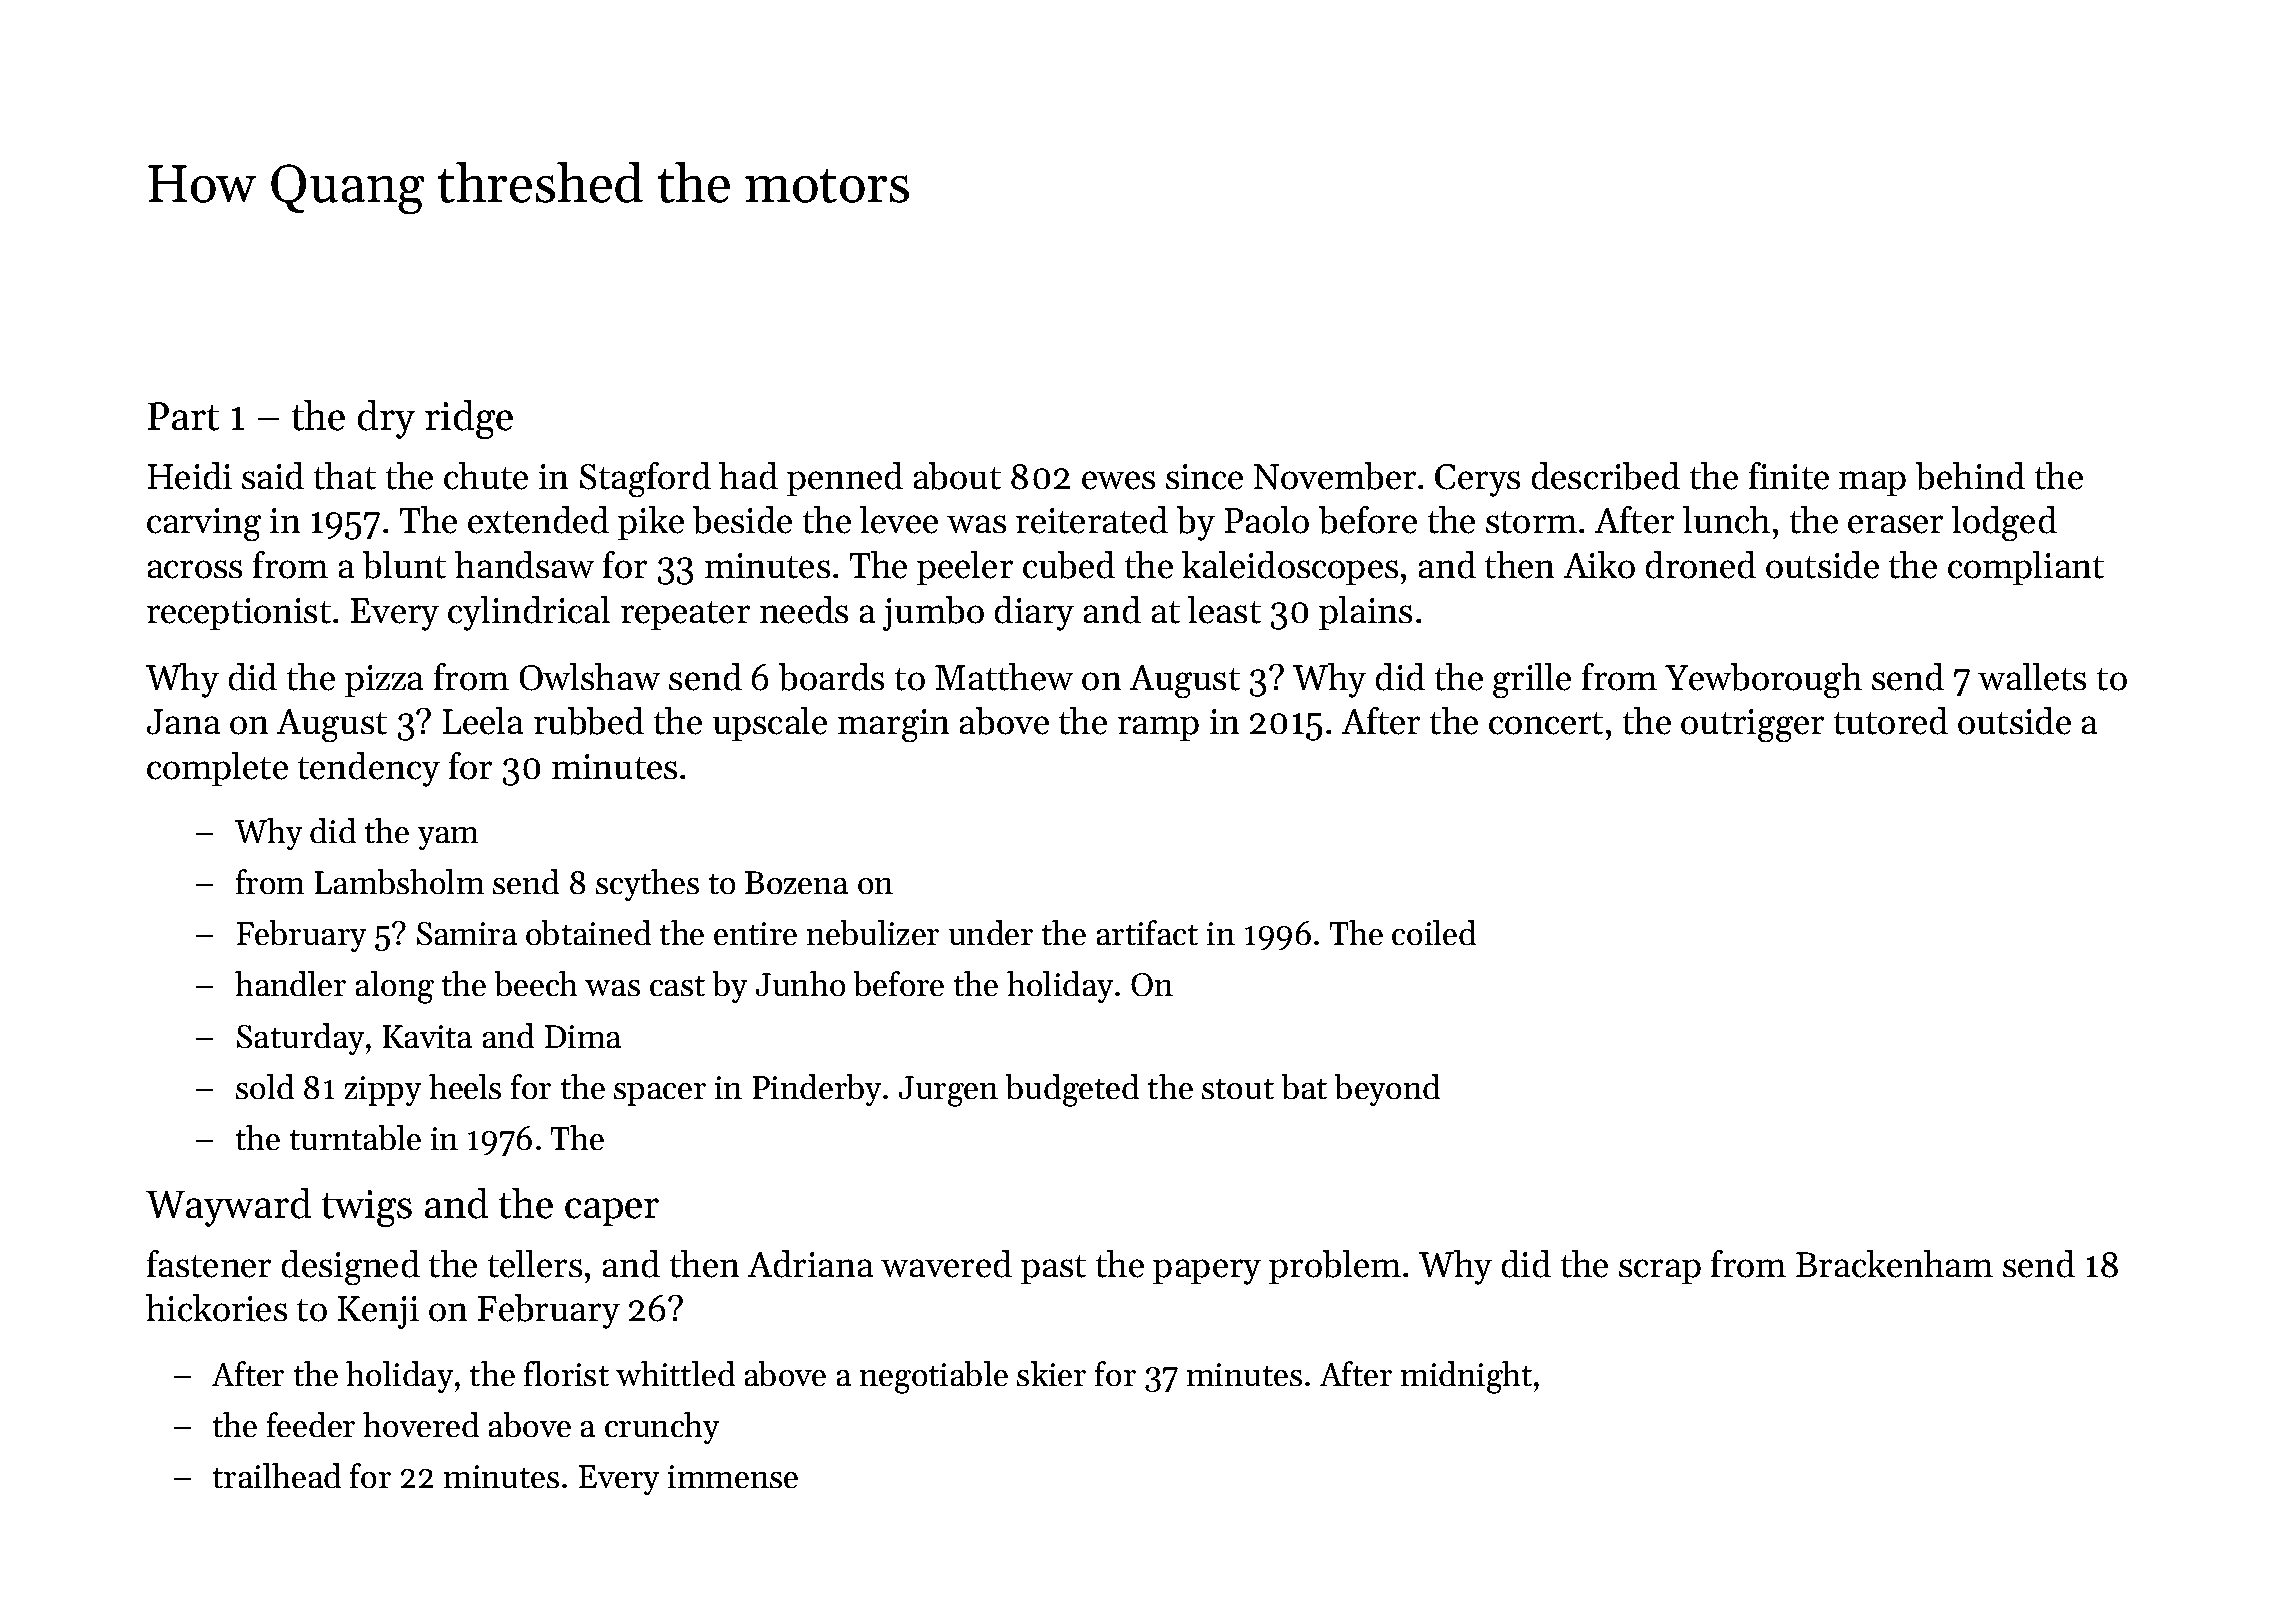 This image has width=2292, height=1620. Describe the element at coordinates (1092, 520) in the image. I see `reiterated` at that location.
